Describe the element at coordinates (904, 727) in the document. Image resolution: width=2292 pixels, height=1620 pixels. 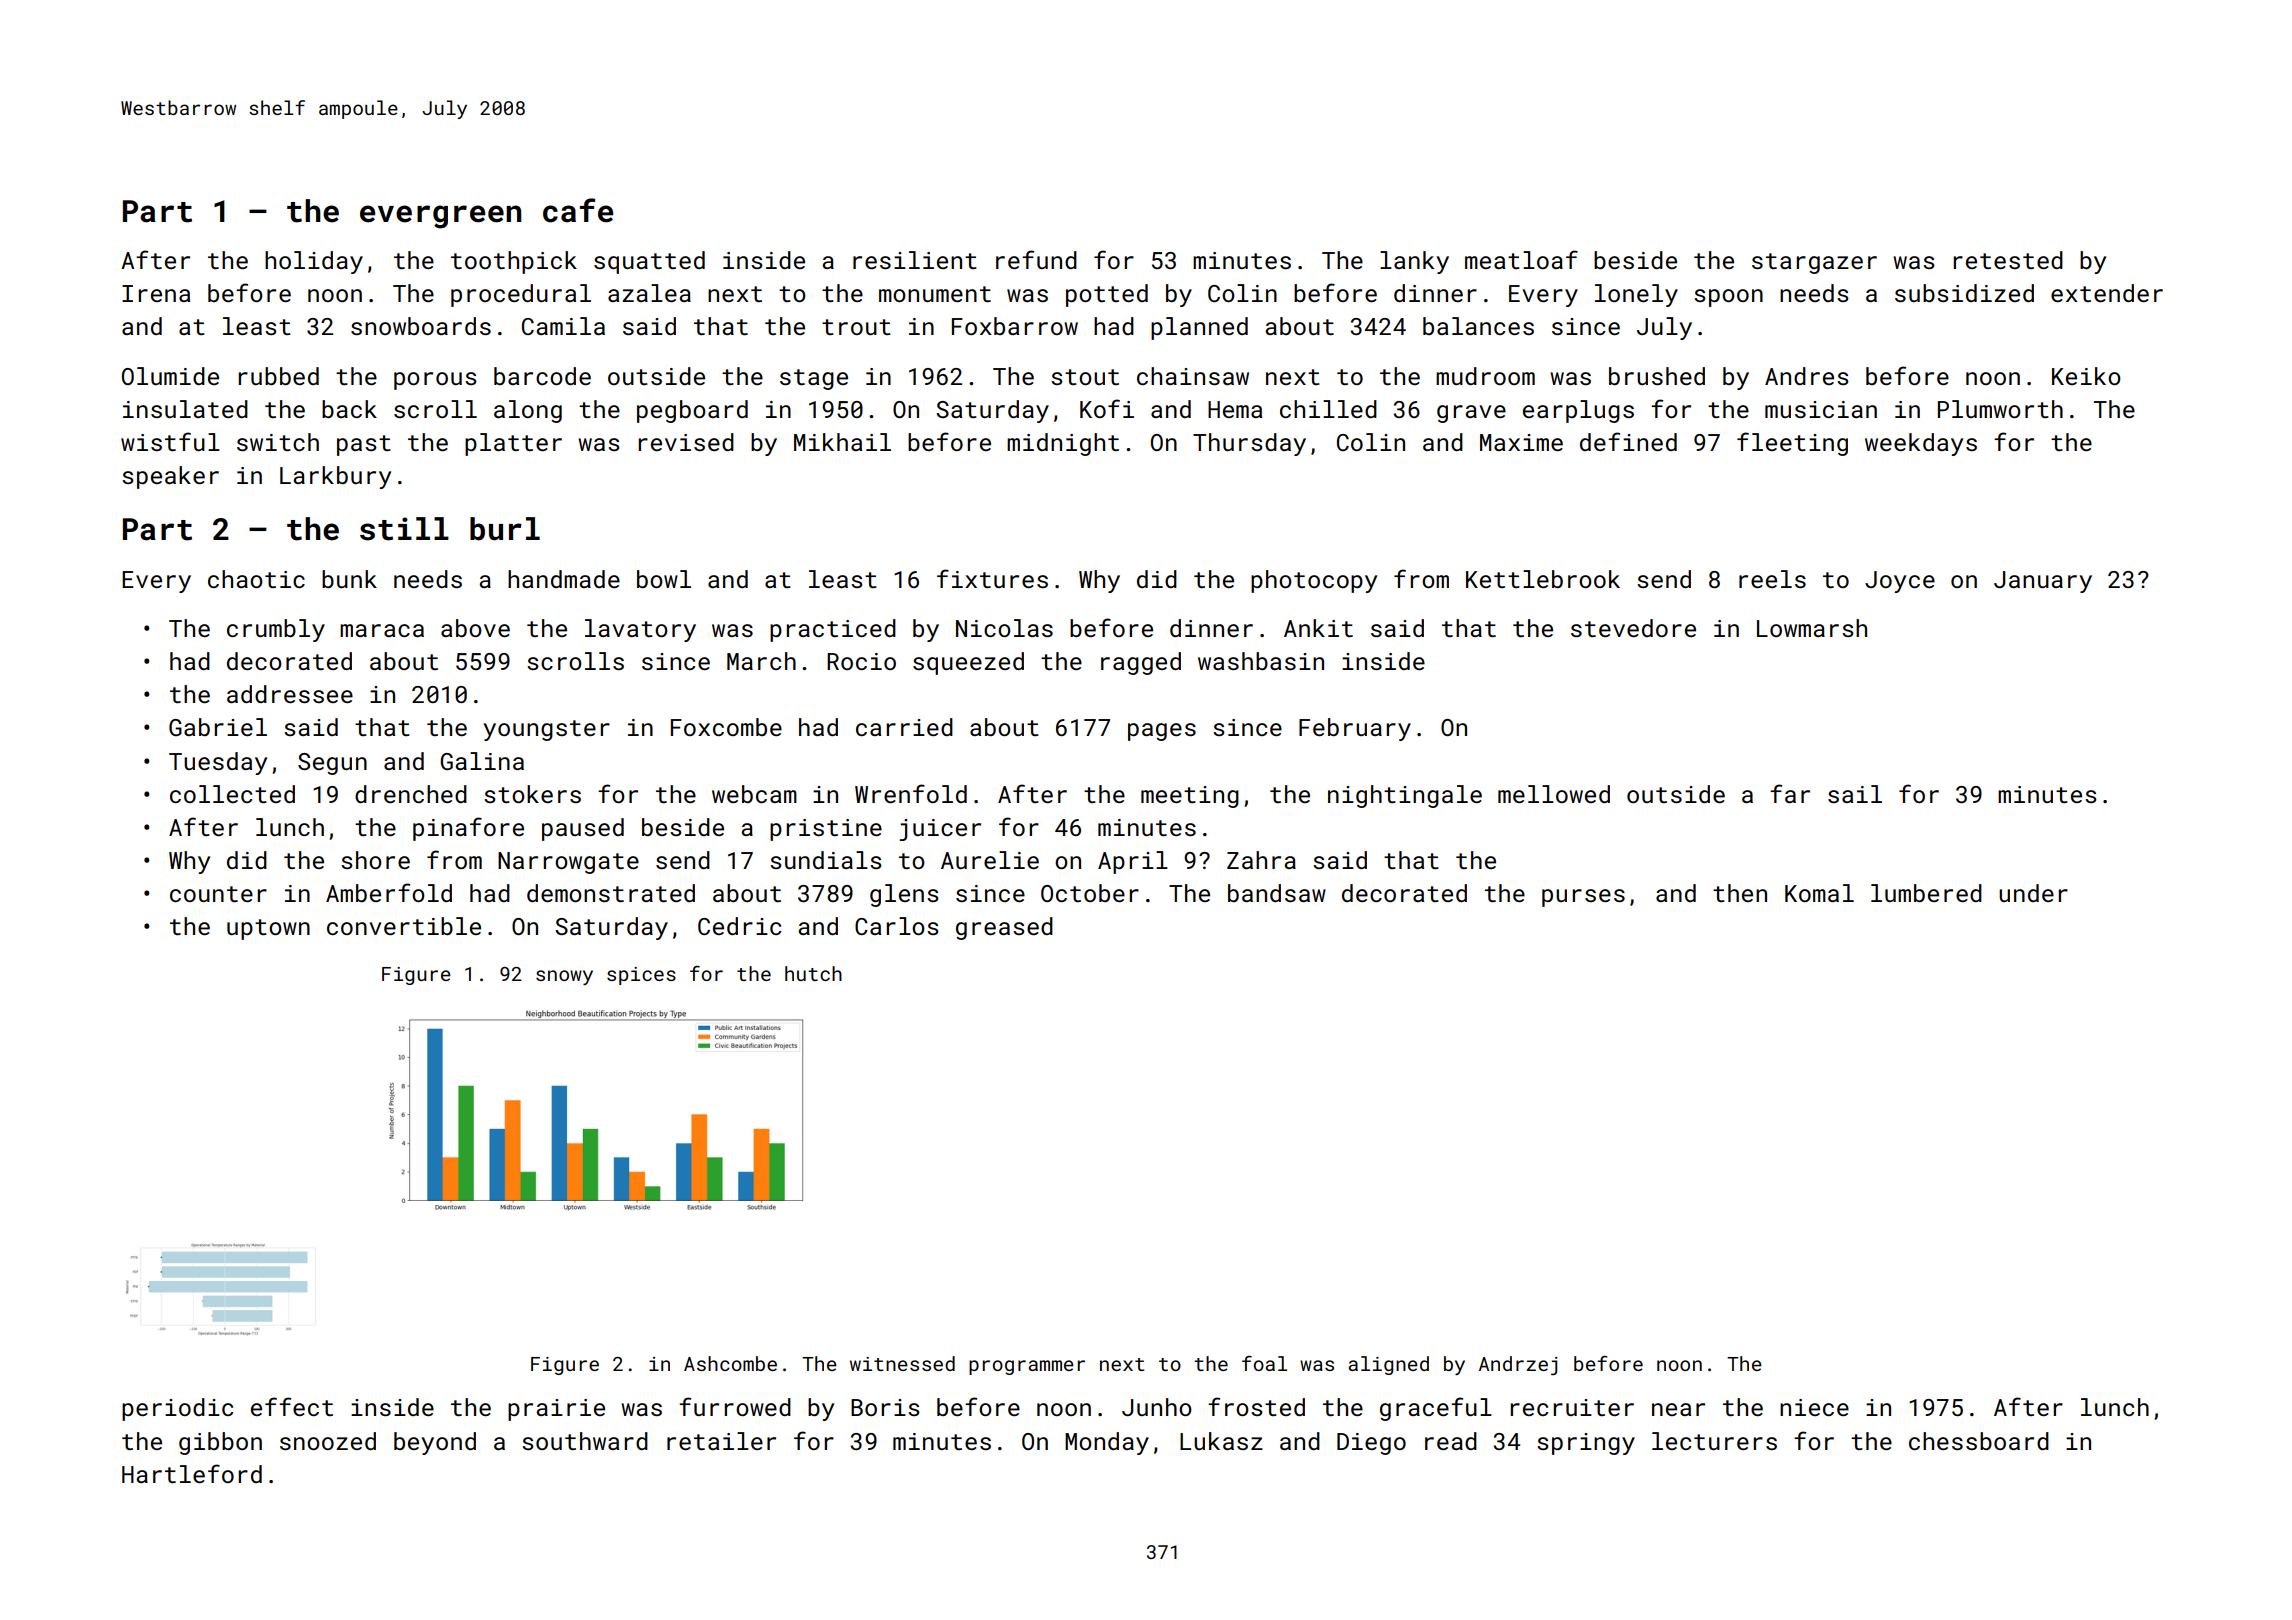
I see `carried` at that location.
